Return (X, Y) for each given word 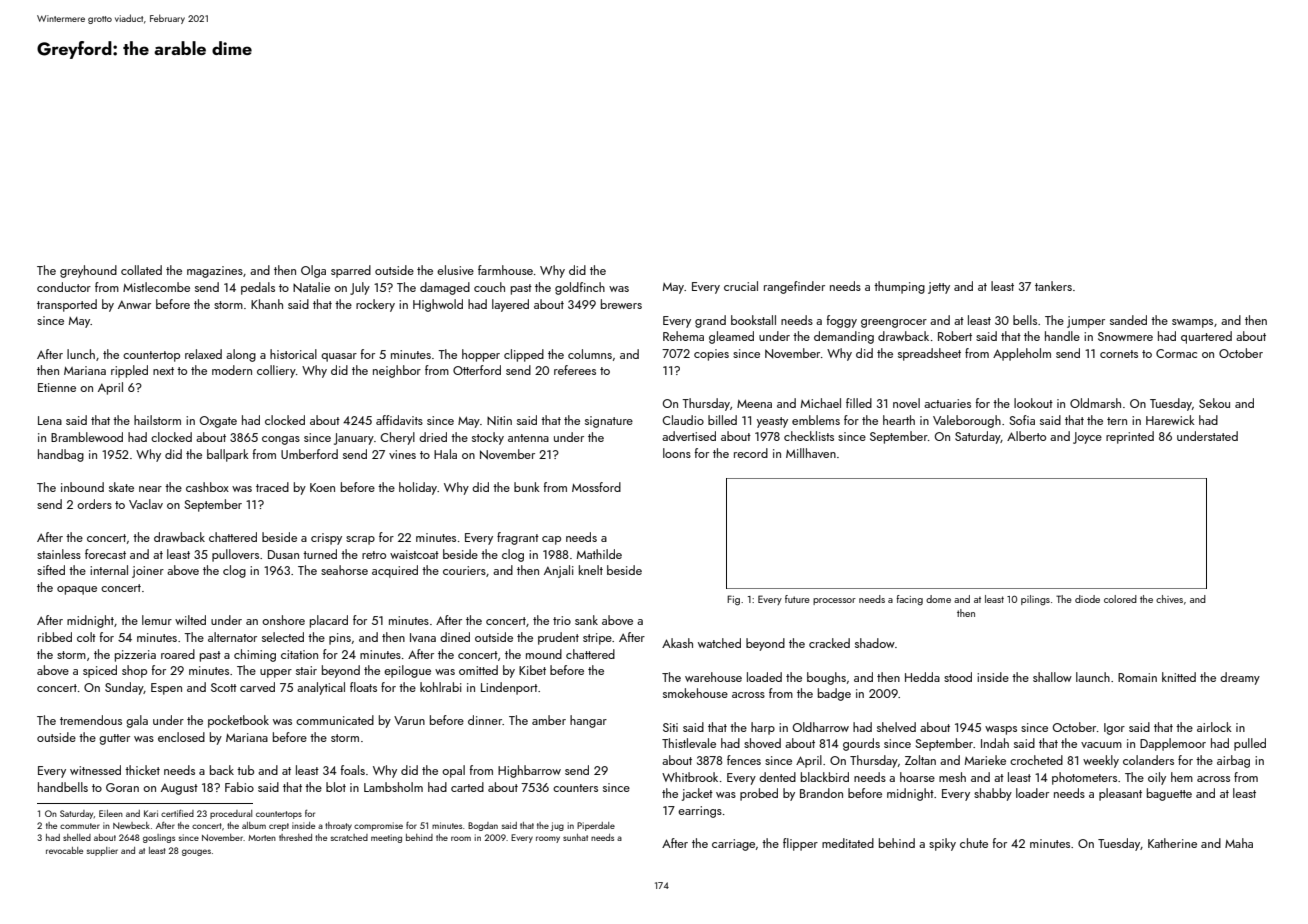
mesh (952, 777)
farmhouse (505, 270)
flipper (800, 844)
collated (141, 270)
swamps (1192, 323)
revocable (64, 850)
